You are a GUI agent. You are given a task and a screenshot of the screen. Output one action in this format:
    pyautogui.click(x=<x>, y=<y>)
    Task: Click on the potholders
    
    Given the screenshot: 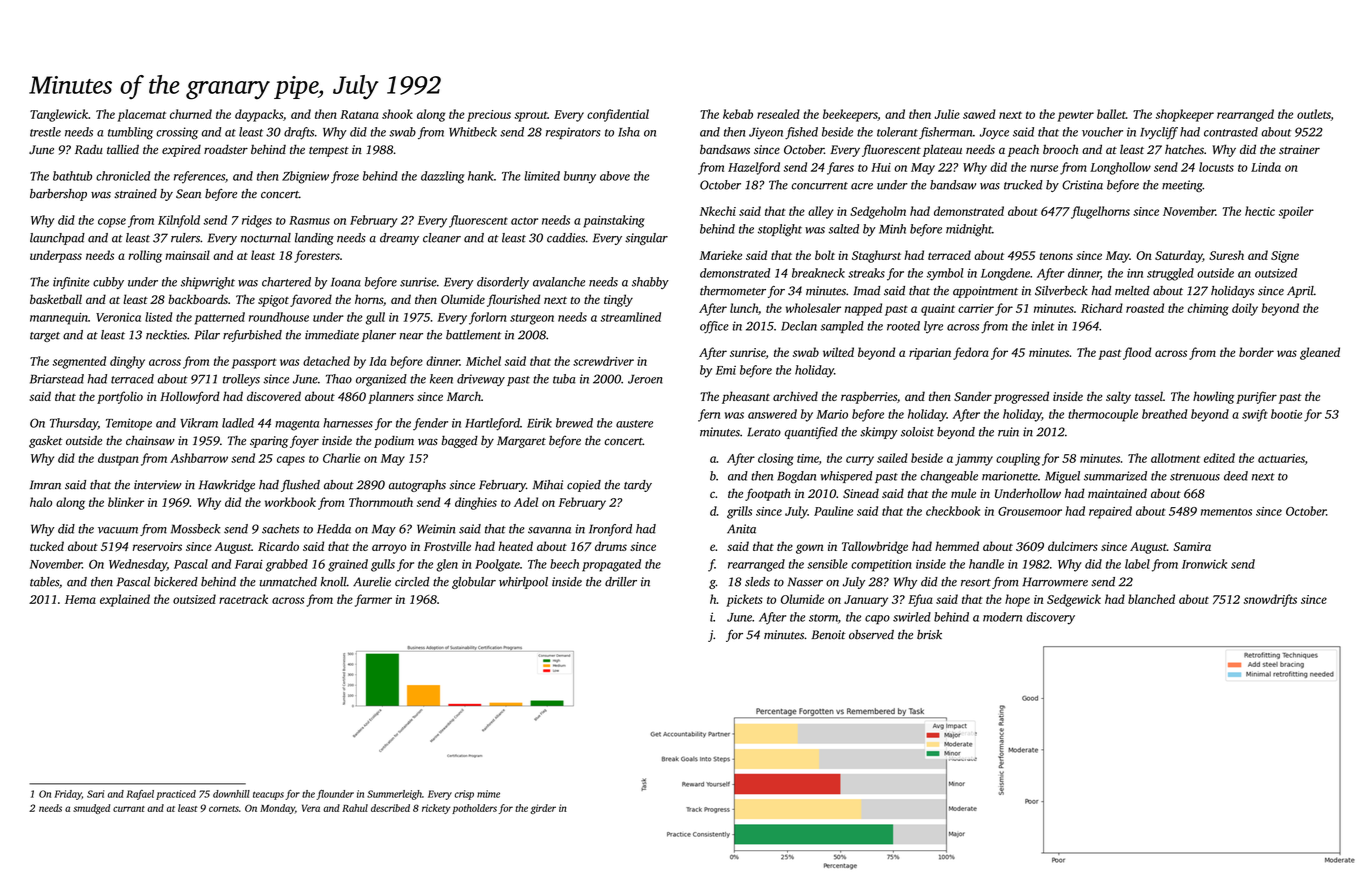 What is the action you would take?
    pyautogui.click(x=474, y=809)
